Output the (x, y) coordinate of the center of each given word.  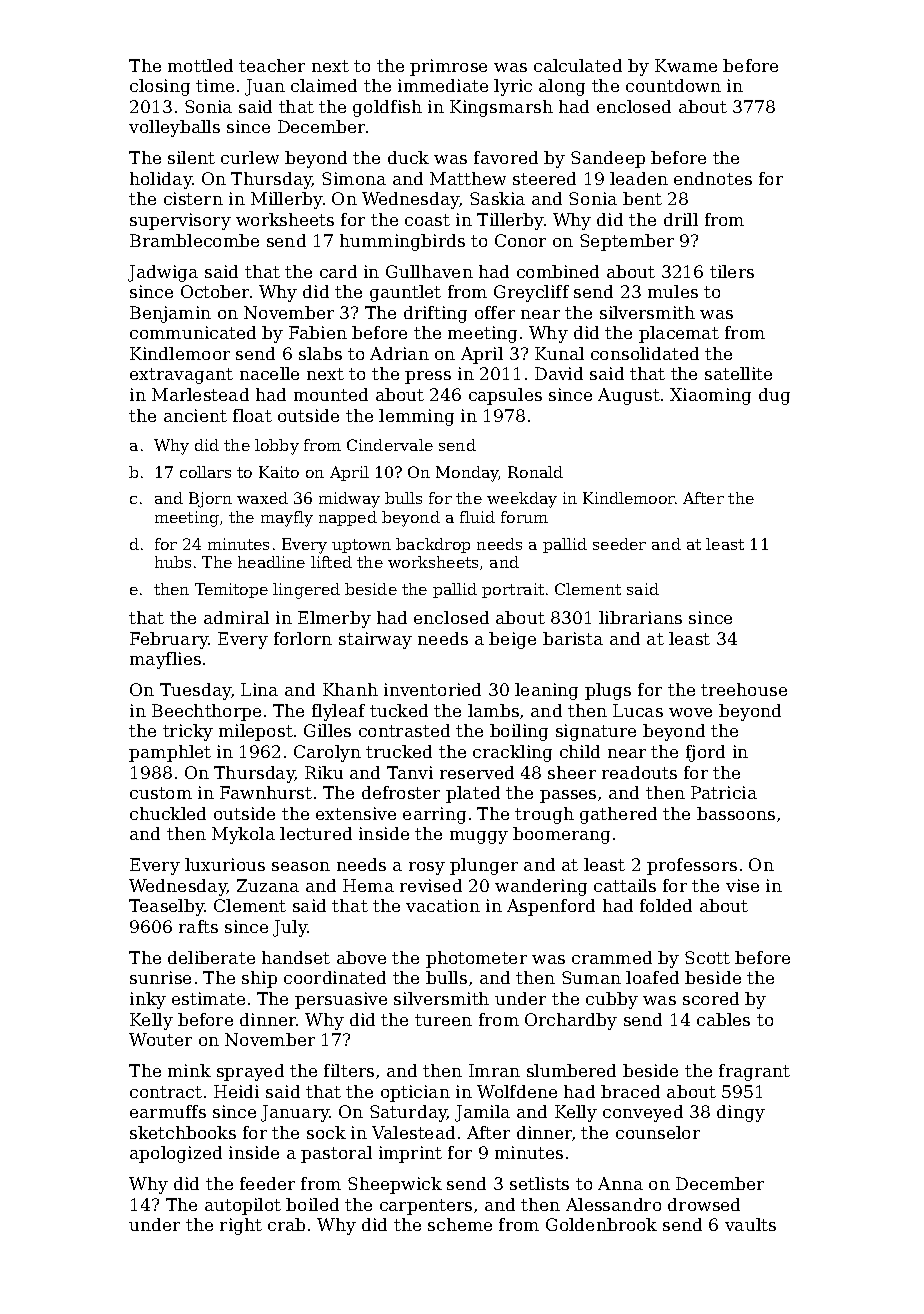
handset (296, 957)
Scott (707, 957)
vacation (443, 905)
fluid (477, 517)
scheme (460, 1224)
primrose (448, 67)
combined (558, 271)
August (629, 396)
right (241, 1226)
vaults (750, 1224)
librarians (640, 617)
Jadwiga (163, 273)
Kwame (686, 65)
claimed (324, 85)
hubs (173, 562)
